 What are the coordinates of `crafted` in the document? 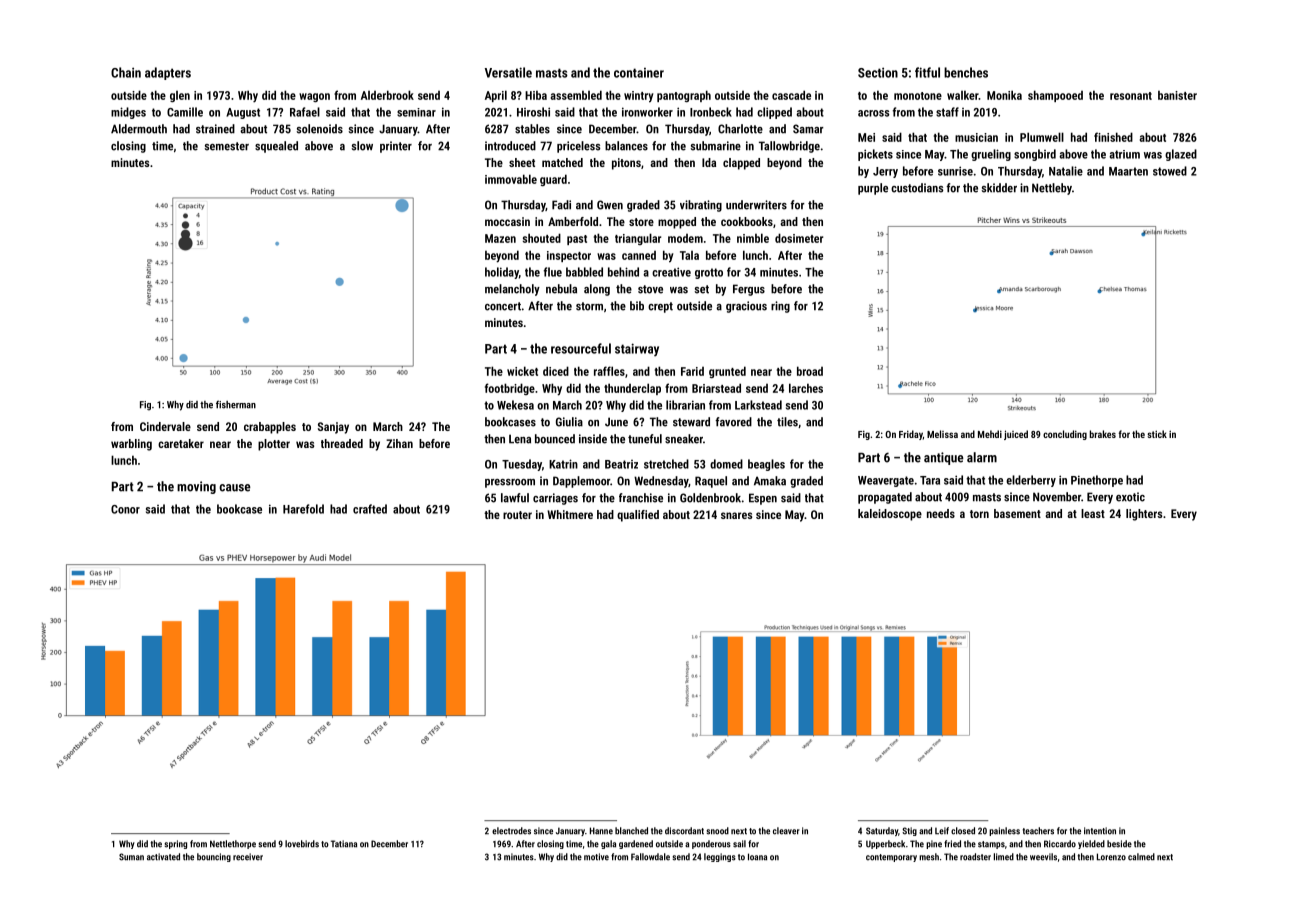 It's located at (370, 509).
